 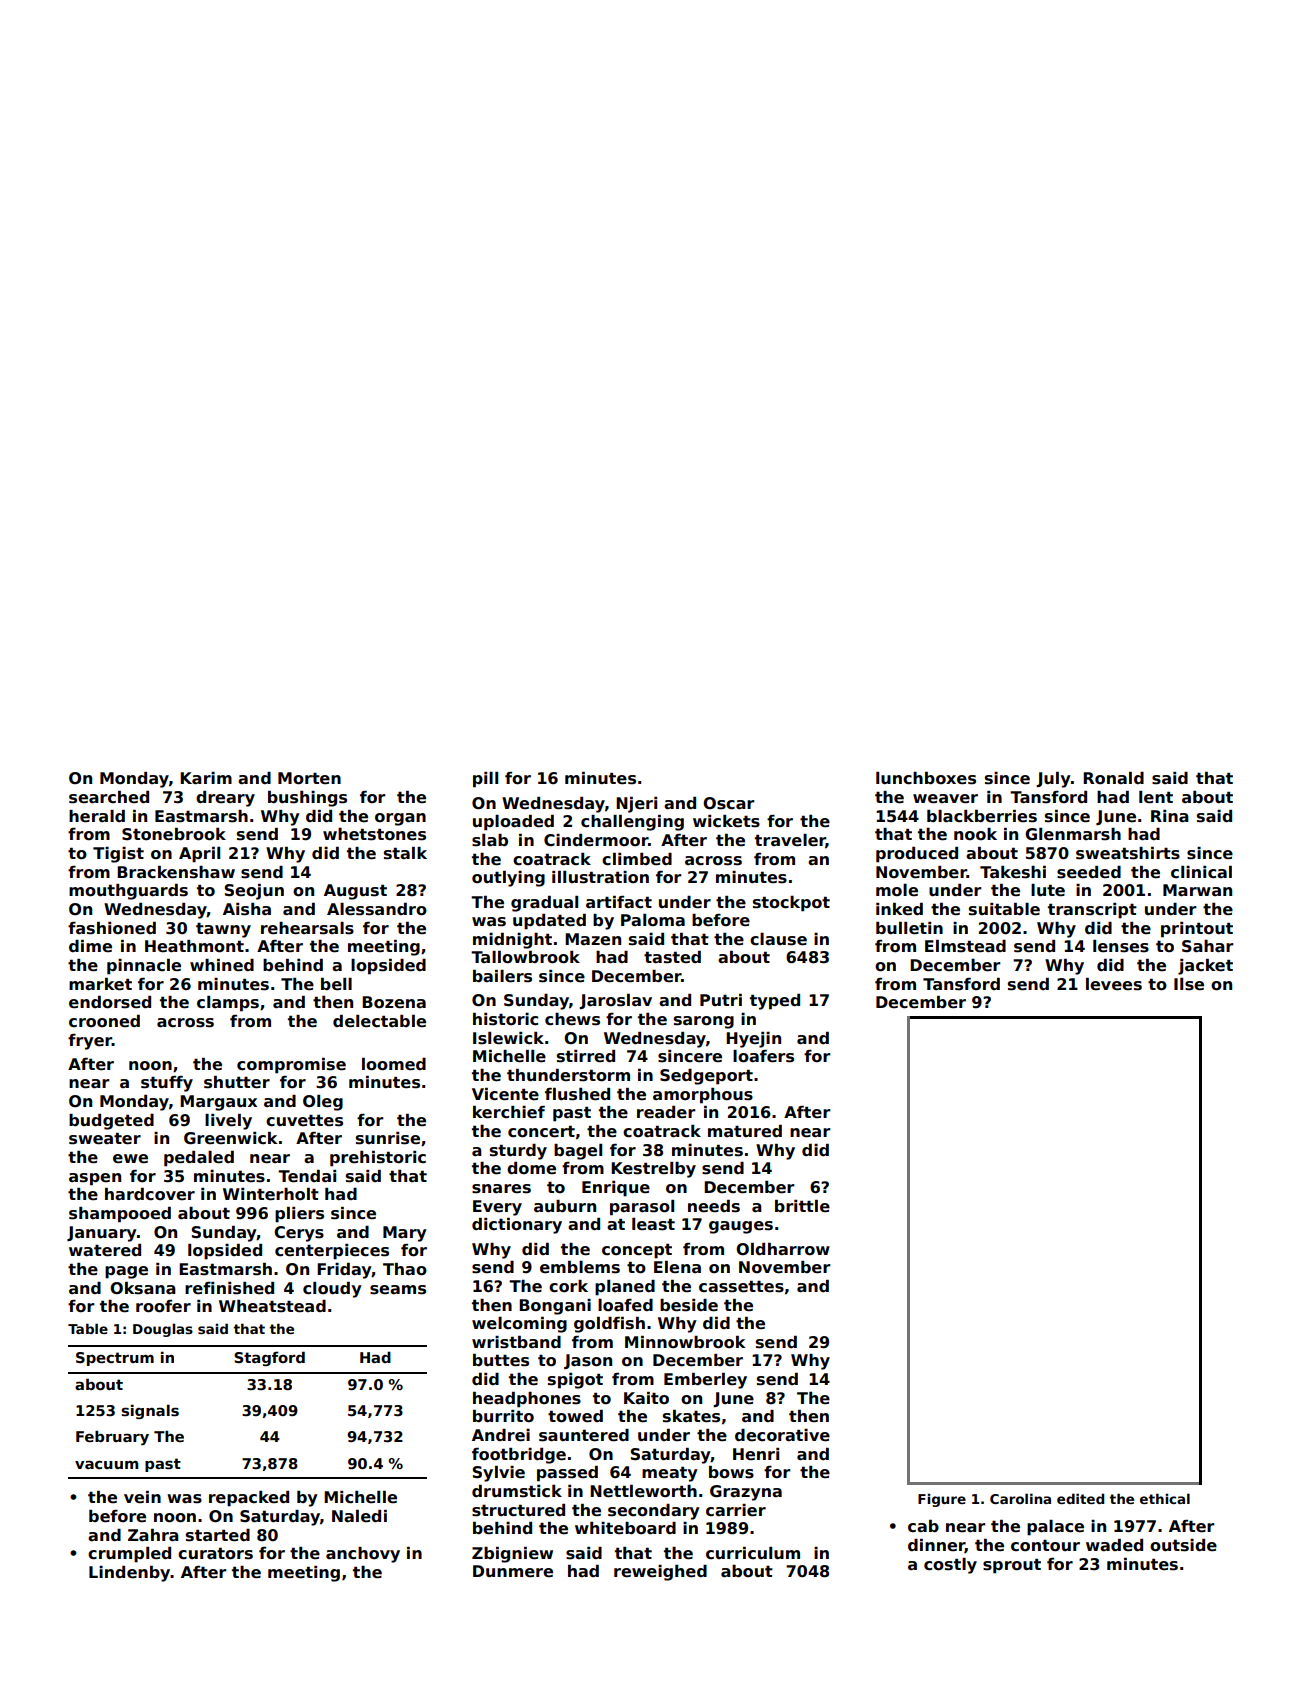 I want to click on Oldharrow, so click(x=783, y=1249).
